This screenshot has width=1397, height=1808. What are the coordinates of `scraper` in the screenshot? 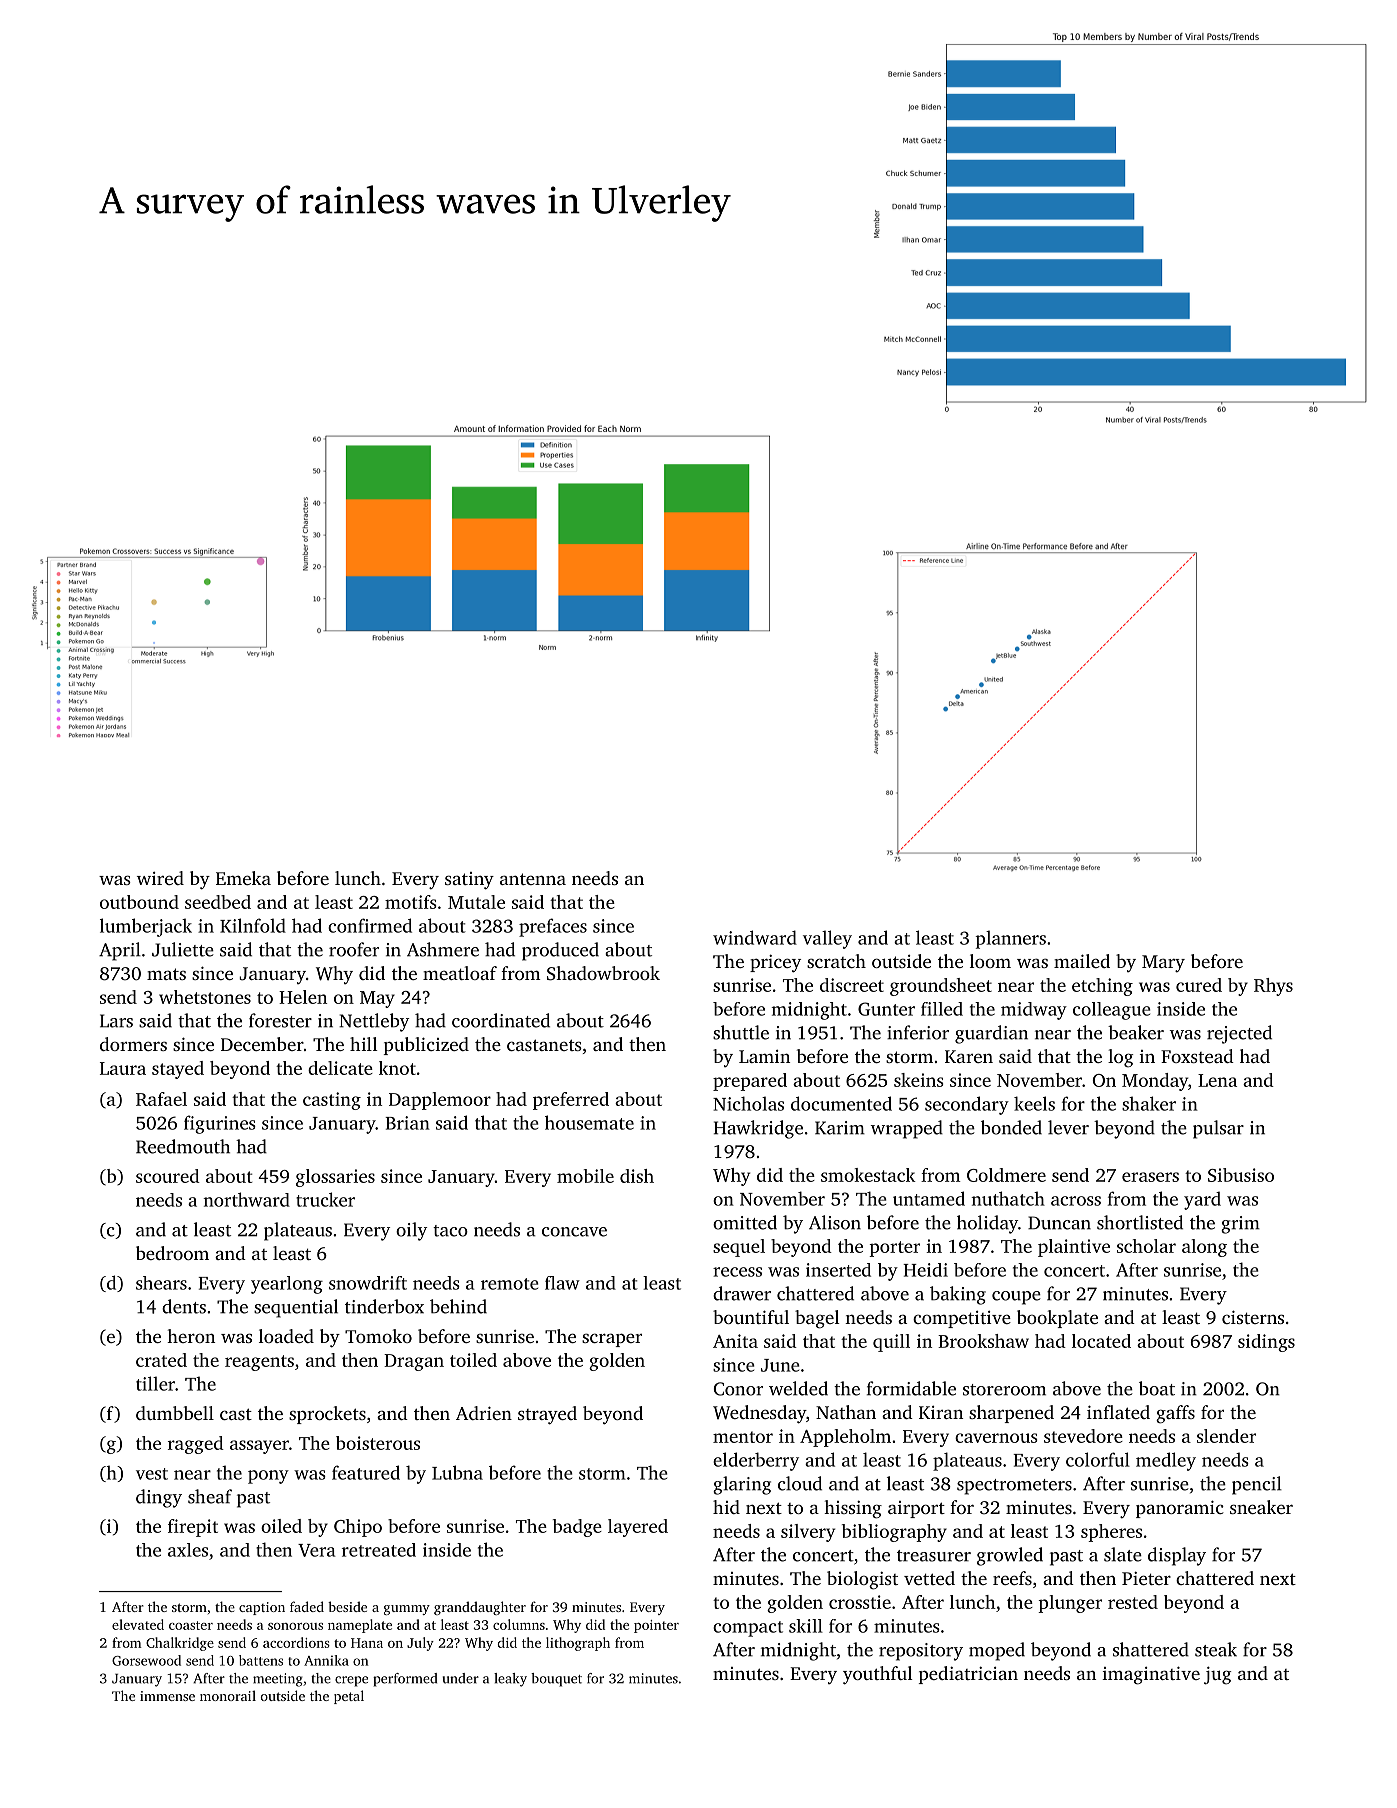 It's located at (612, 1340).
